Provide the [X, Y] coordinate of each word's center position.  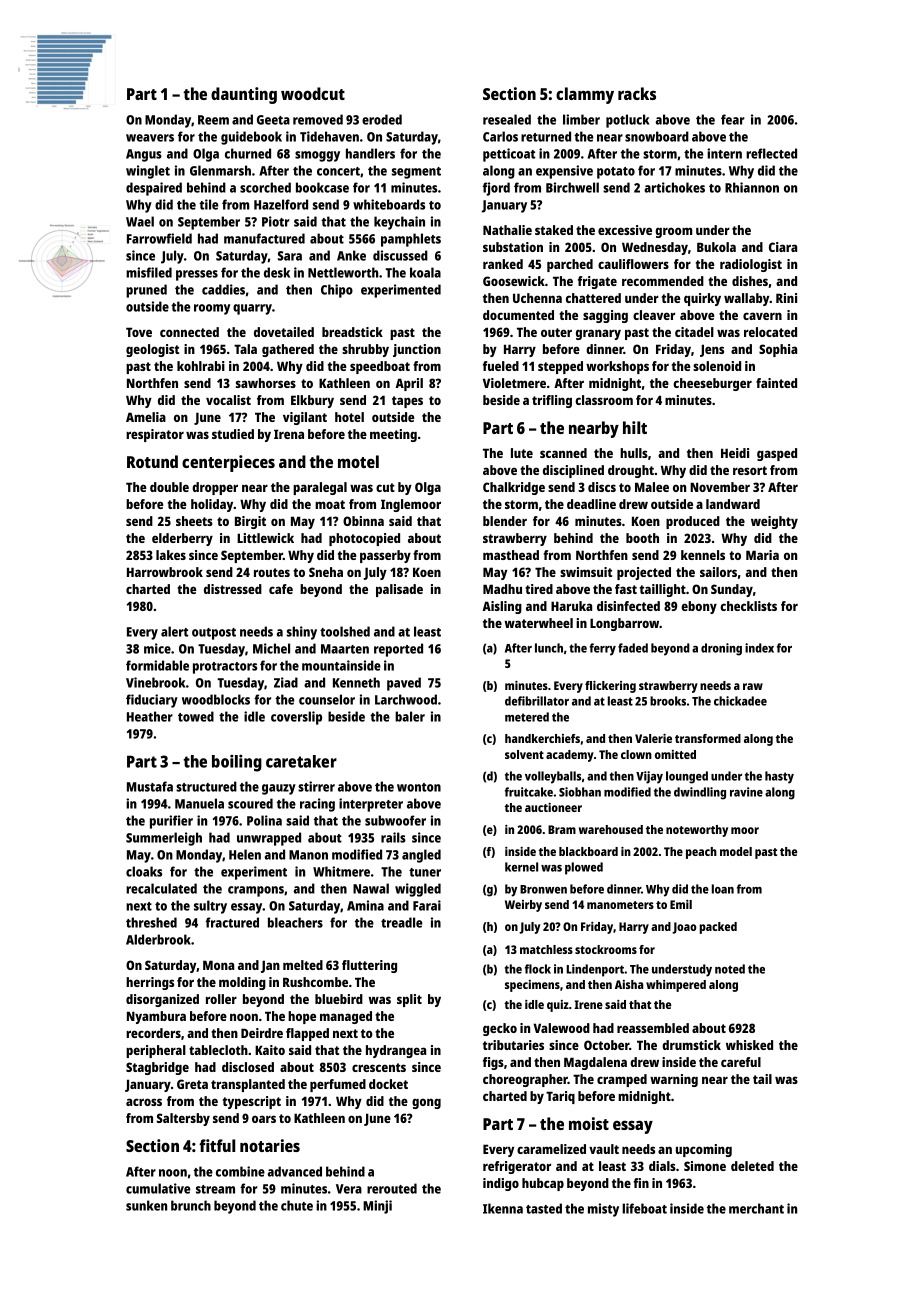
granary [598, 334]
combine [240, 1171]
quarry [252, 309]
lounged [687, 777]
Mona [218, 965]
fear [733, 119]
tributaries [513, 1045]
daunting [244, 95]
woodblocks [216, 699]
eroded [382, 119]
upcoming [704, 1150]
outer [556, 332]
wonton [419, 787]
